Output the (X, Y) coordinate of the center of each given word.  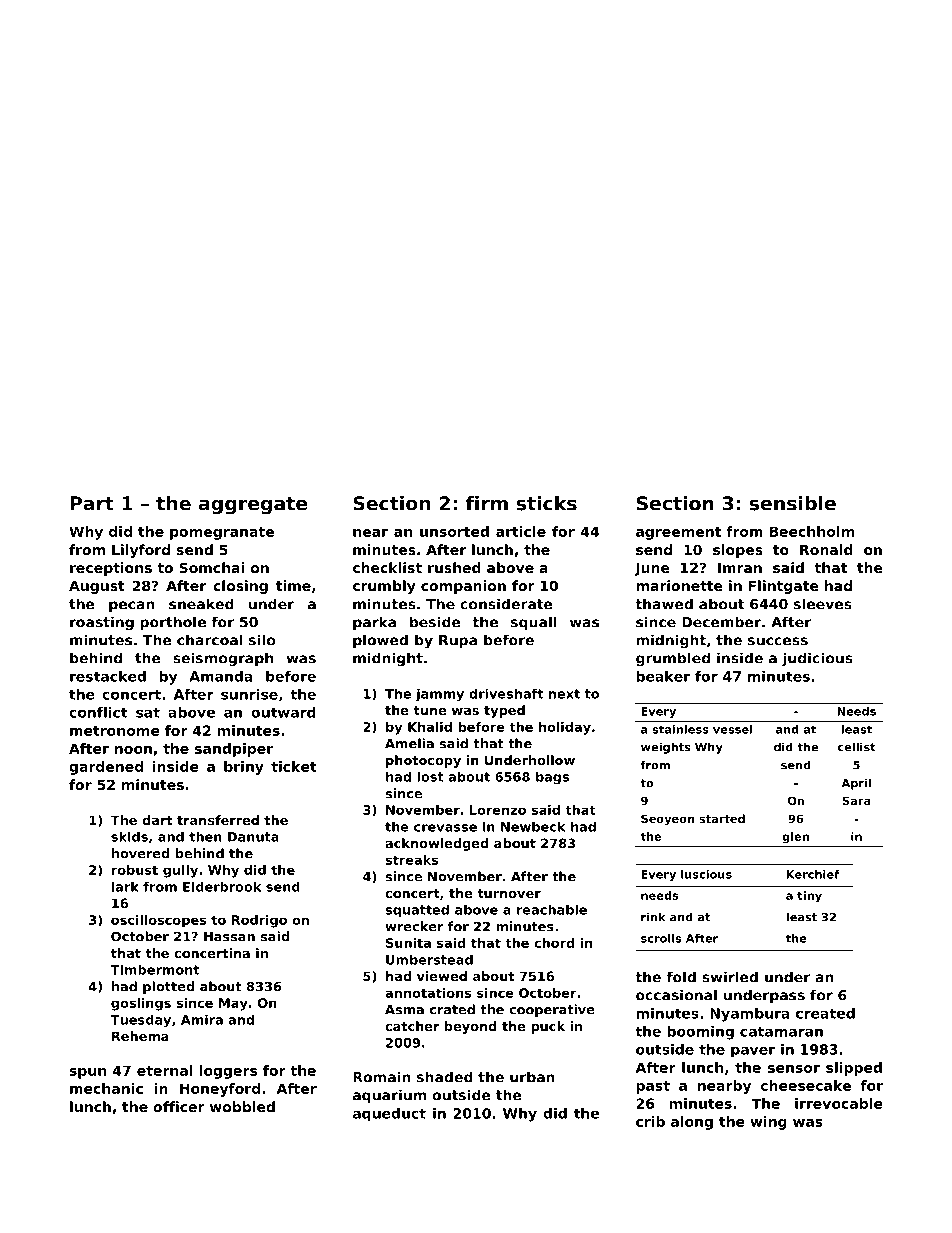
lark (125, 886)
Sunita (408, 943)
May (233, 1004)
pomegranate (222, 533)
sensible (793, 503)
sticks (547, 503)
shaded (445, 1077)
